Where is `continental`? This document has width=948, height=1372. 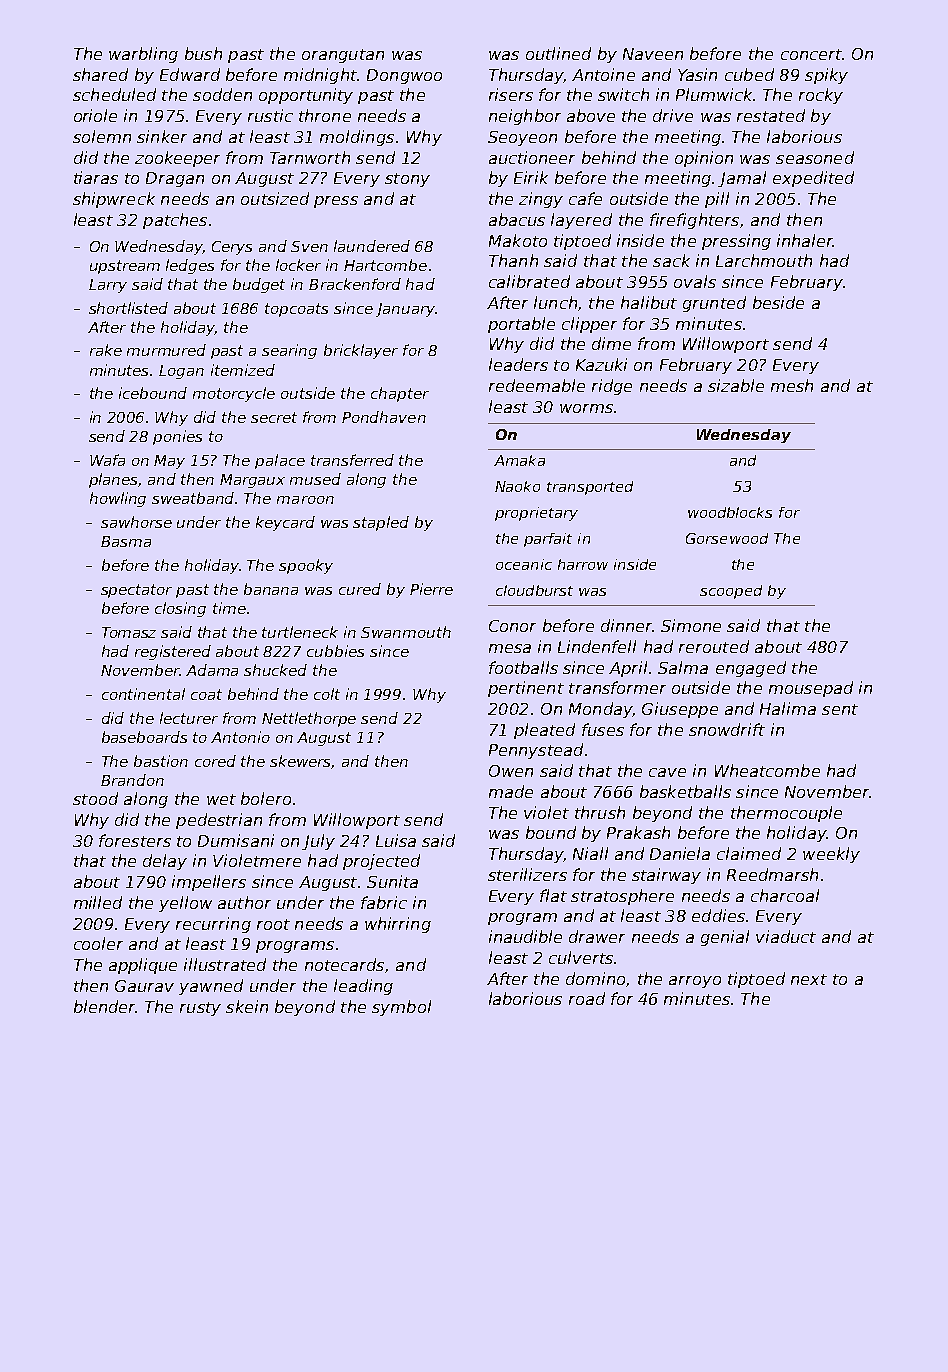
continental is located at coordinates (143, 694).
